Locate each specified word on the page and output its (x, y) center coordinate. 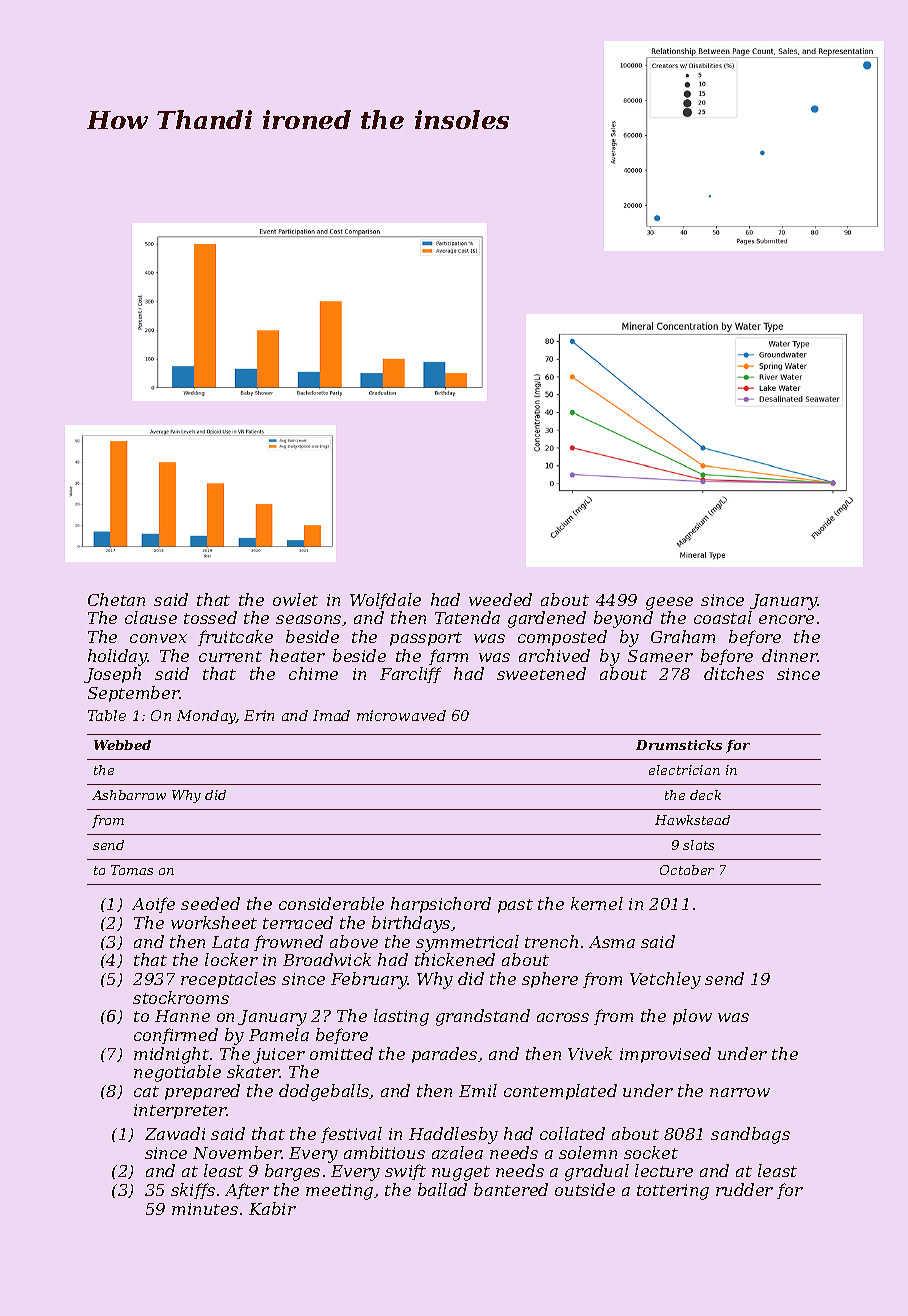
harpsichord (441, 905)
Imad (331, 715)
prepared (202, 1092)
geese (669, 603)
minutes (205, 1209)
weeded (500, 599)
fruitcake (235, 638)
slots (698, 845)
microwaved (401, 715)
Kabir (272, 1208)
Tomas (132, 870)
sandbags (750, 1135)
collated (572, 1133)
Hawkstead (692, 820)
